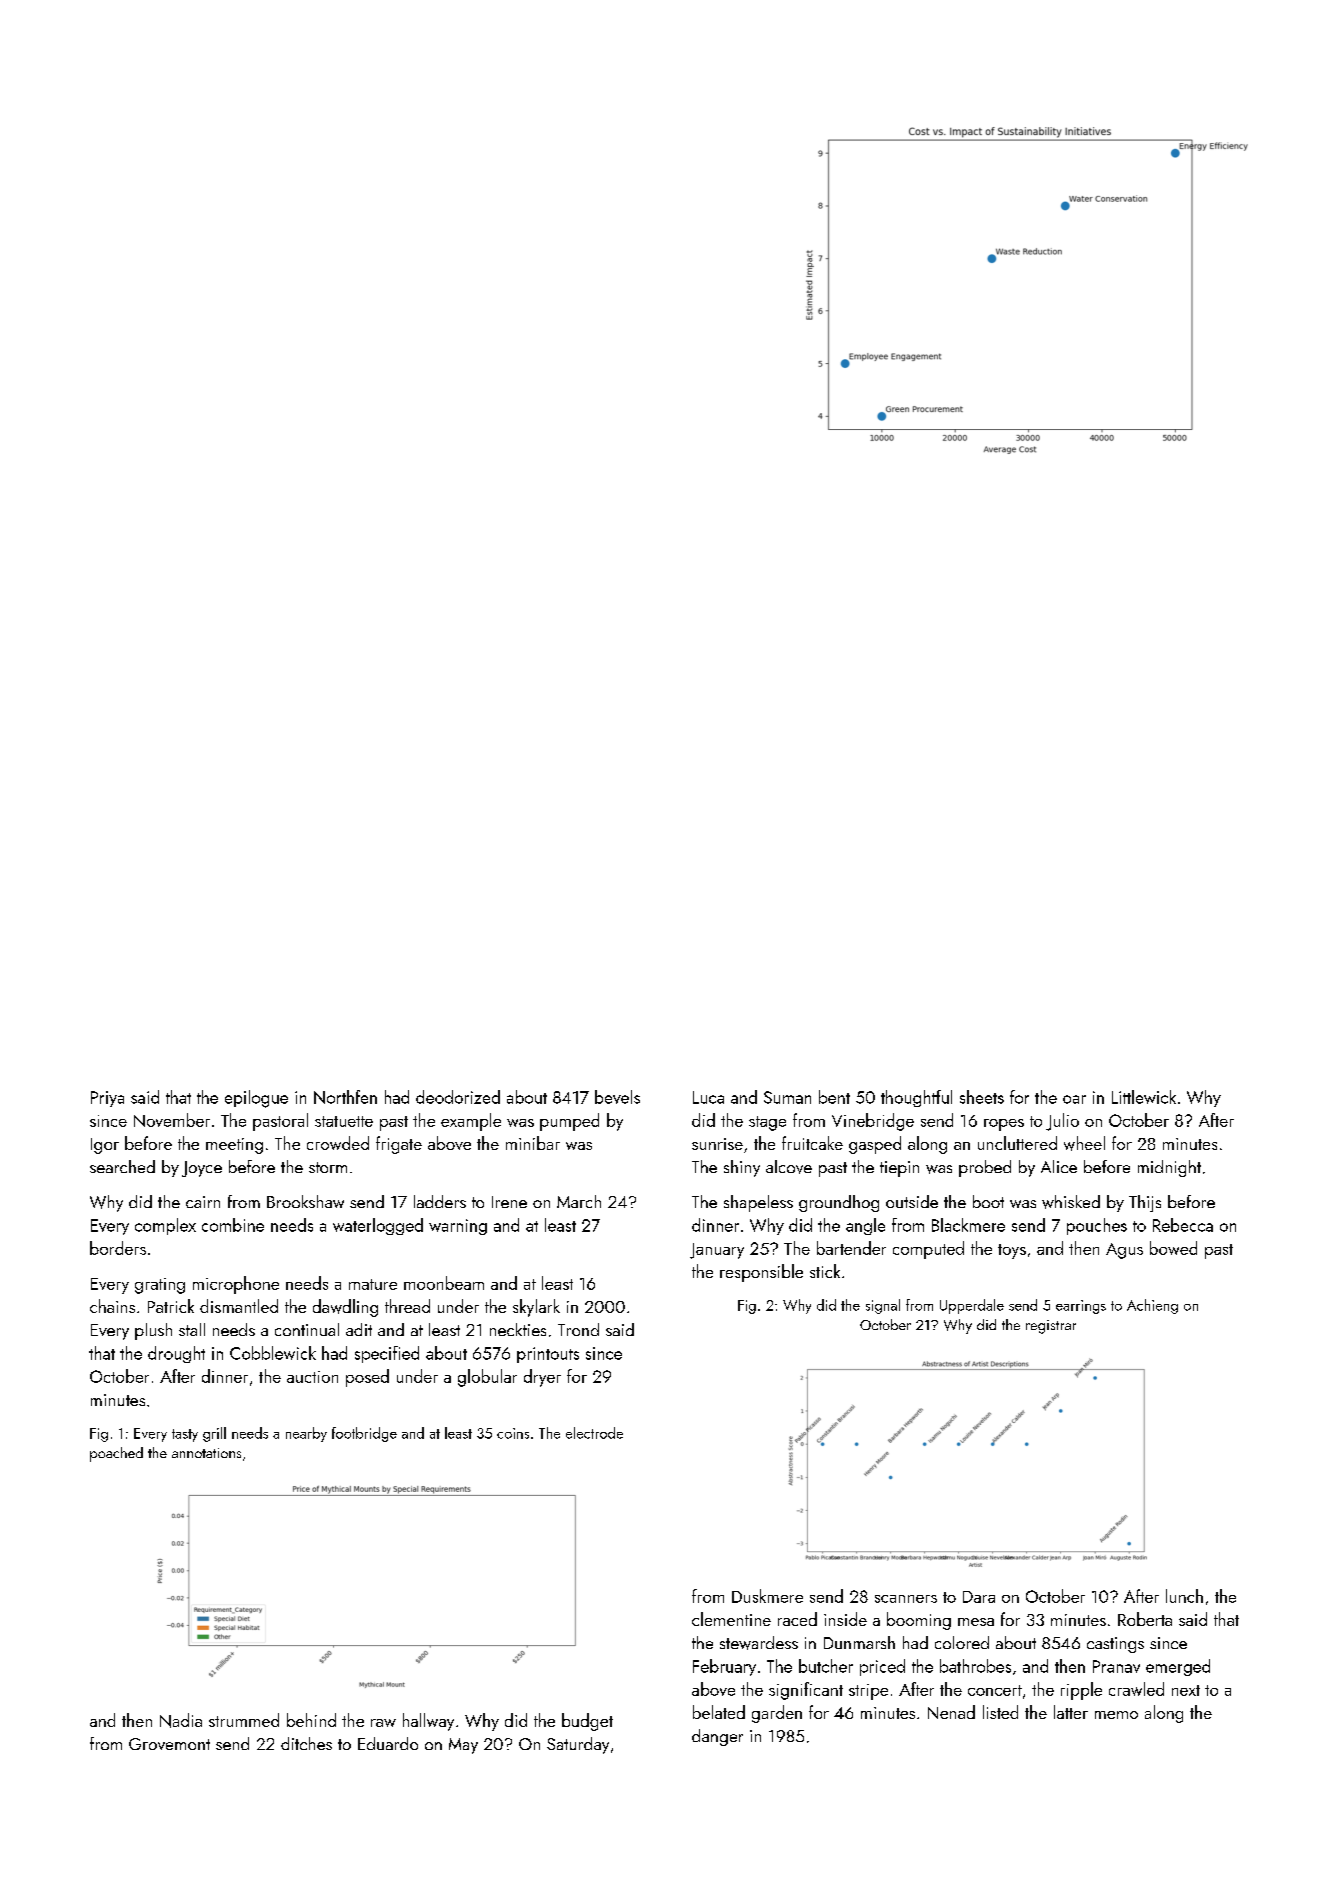 The width and height of the document is (1334, 1887). What do you see at coordinates (107, 1099) in the document?
I see `Priya` at bounding box center [107, 1099].
